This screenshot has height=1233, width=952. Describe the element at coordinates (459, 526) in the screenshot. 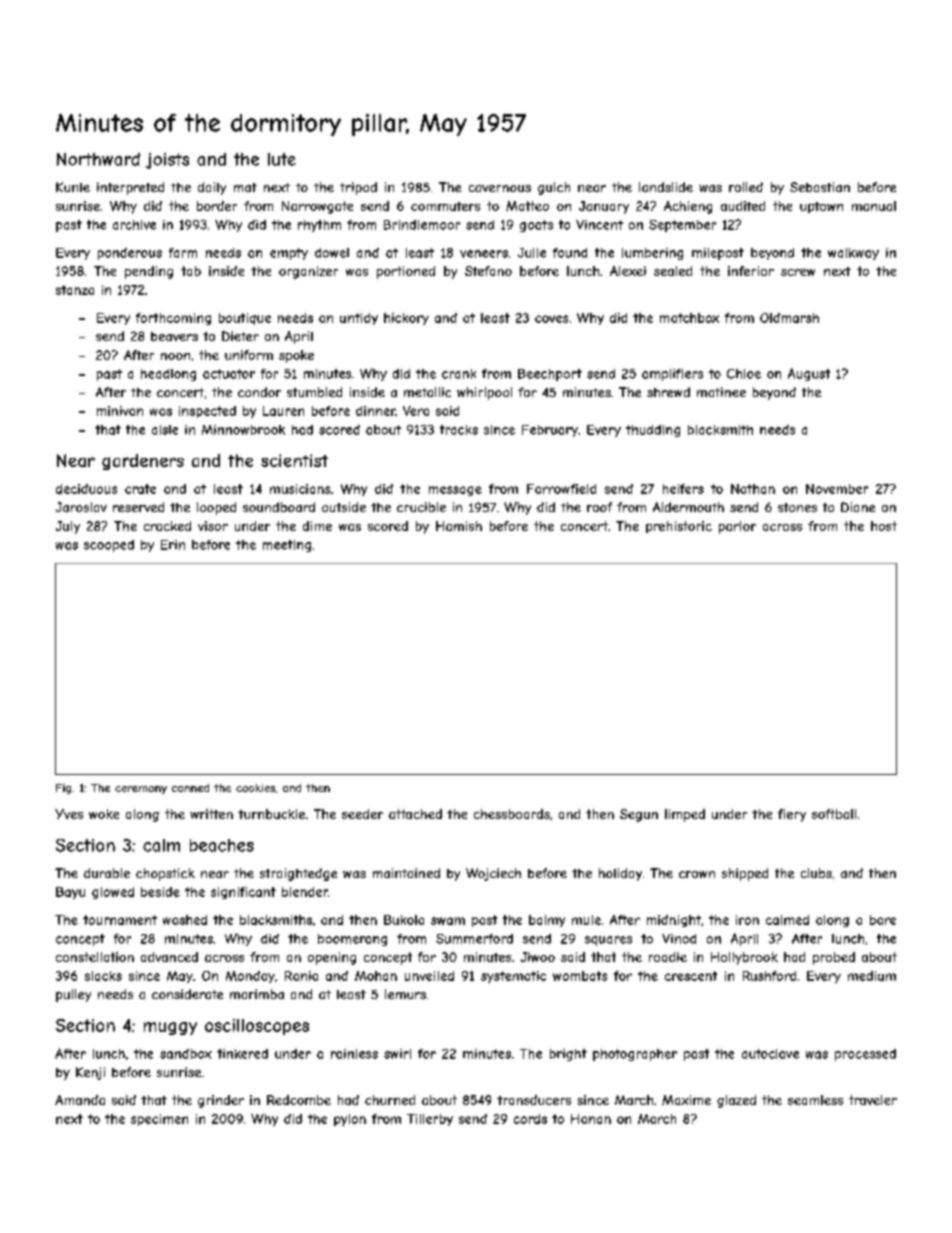

I see `Hamish` at that location.
